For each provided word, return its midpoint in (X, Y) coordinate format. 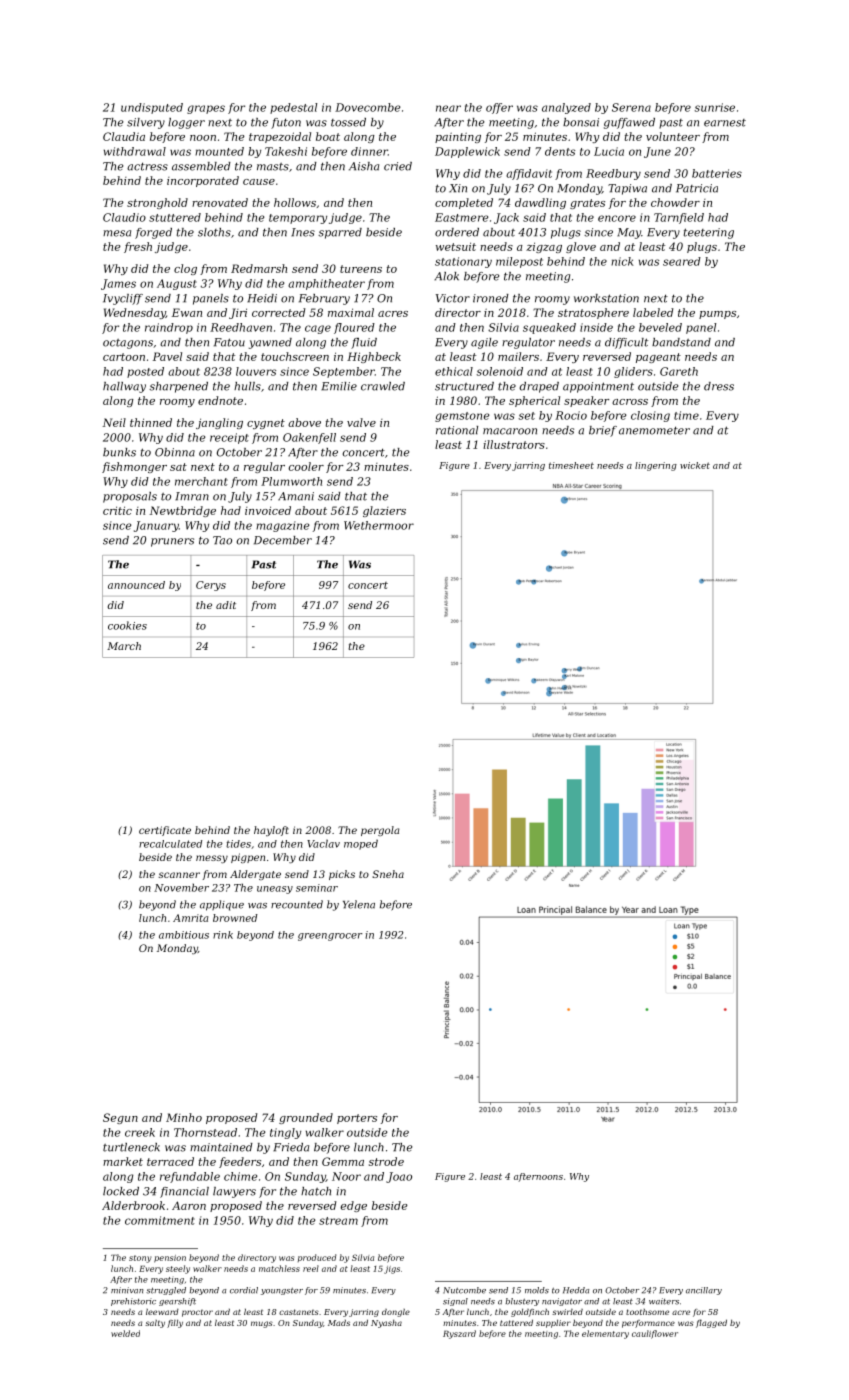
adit (226, 605)
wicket (695, 465)
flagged (711, 1323)
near (448, 108)
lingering (656, 466)
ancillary (704, 1291)
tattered (516, 1322)
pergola (380, 831)
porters (357, 1119)
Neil (114, 422)
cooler (306, 466)
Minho (184, 1117)
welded (125, 1333)
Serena (631, 107)
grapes (206, 109)
